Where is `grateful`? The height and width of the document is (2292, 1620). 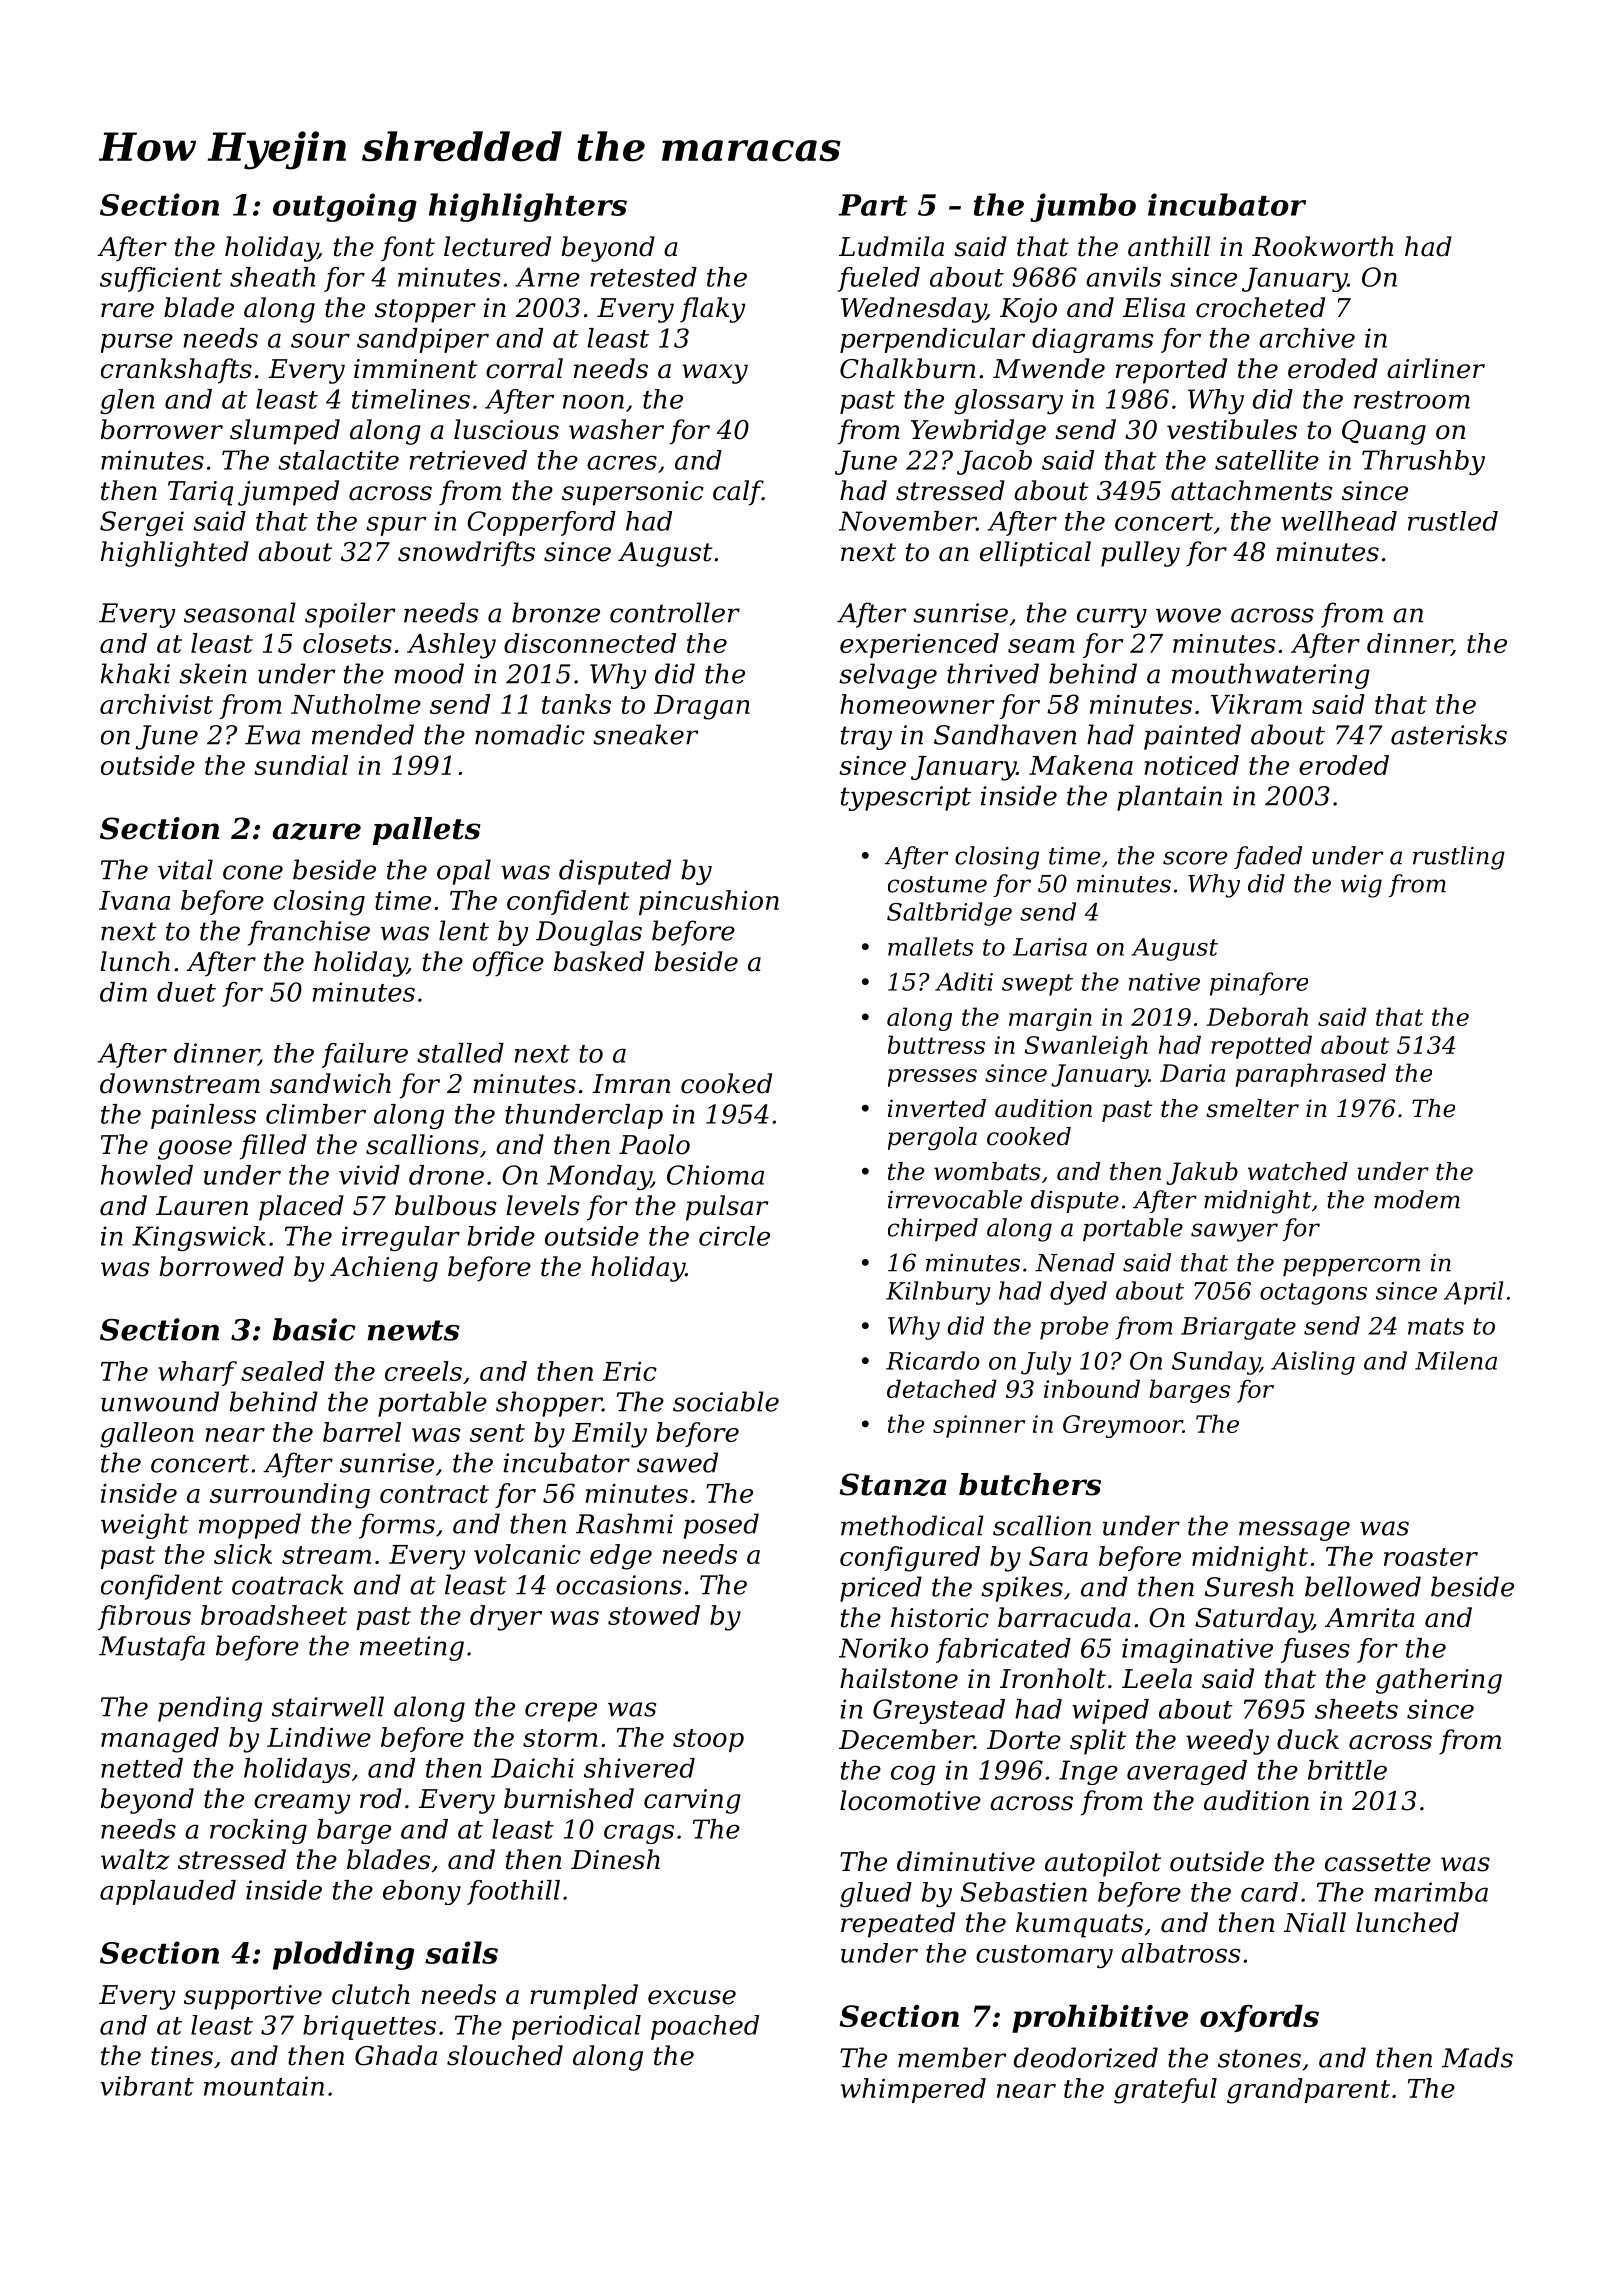 grateful is located at coordinates (1165, 2091).
